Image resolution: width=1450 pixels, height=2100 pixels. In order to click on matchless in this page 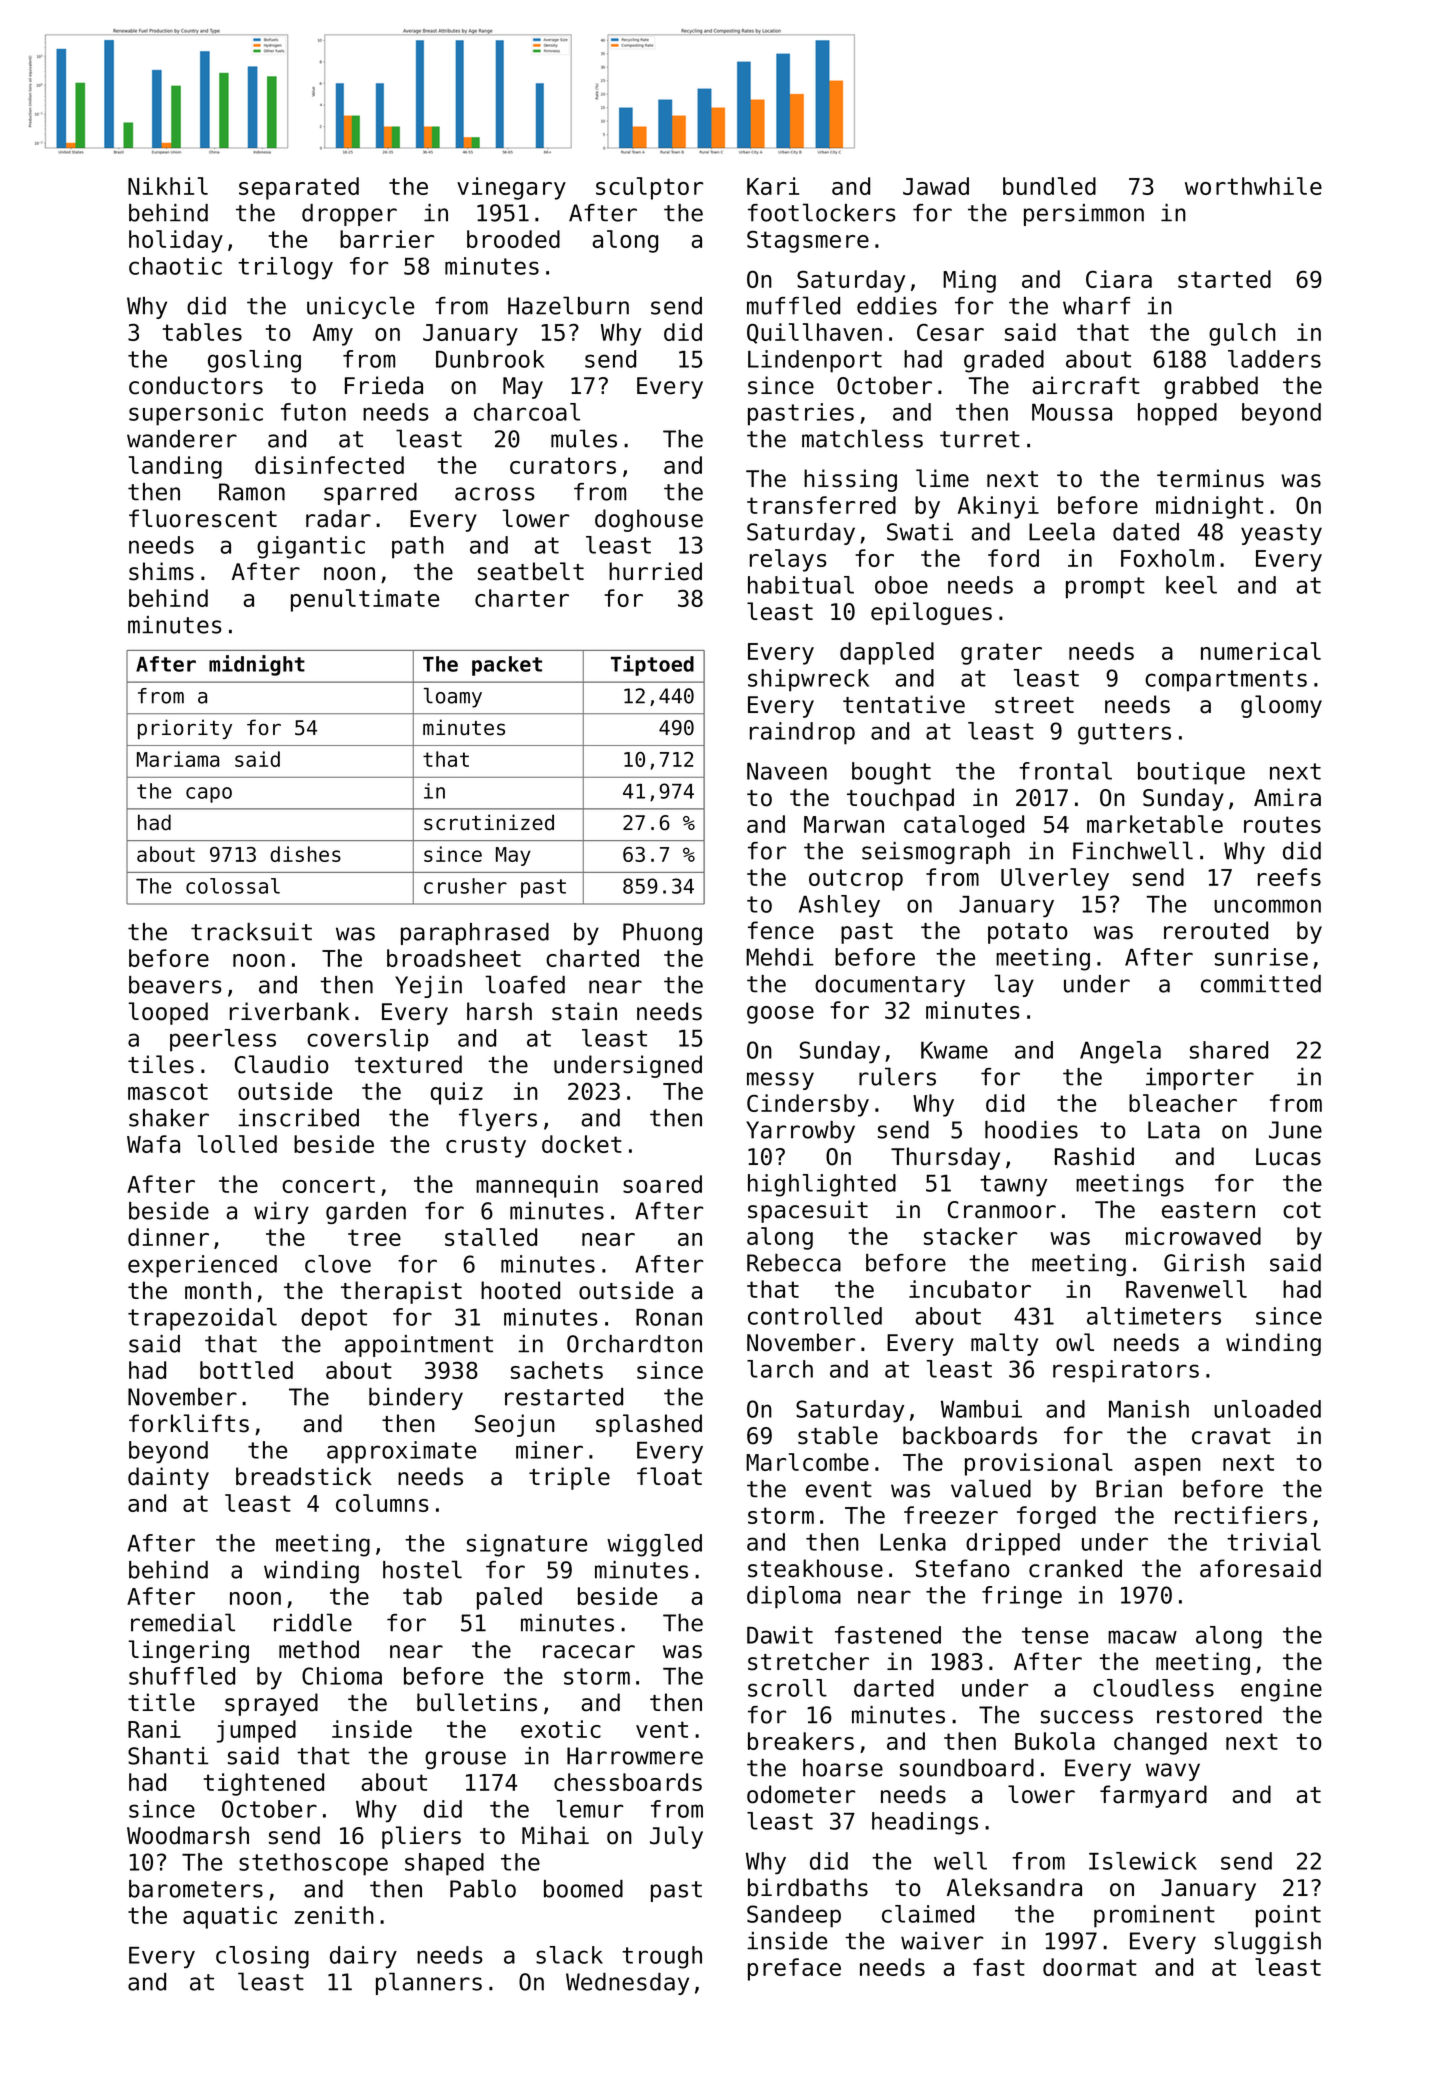, I will do `click(862, 438)`.
